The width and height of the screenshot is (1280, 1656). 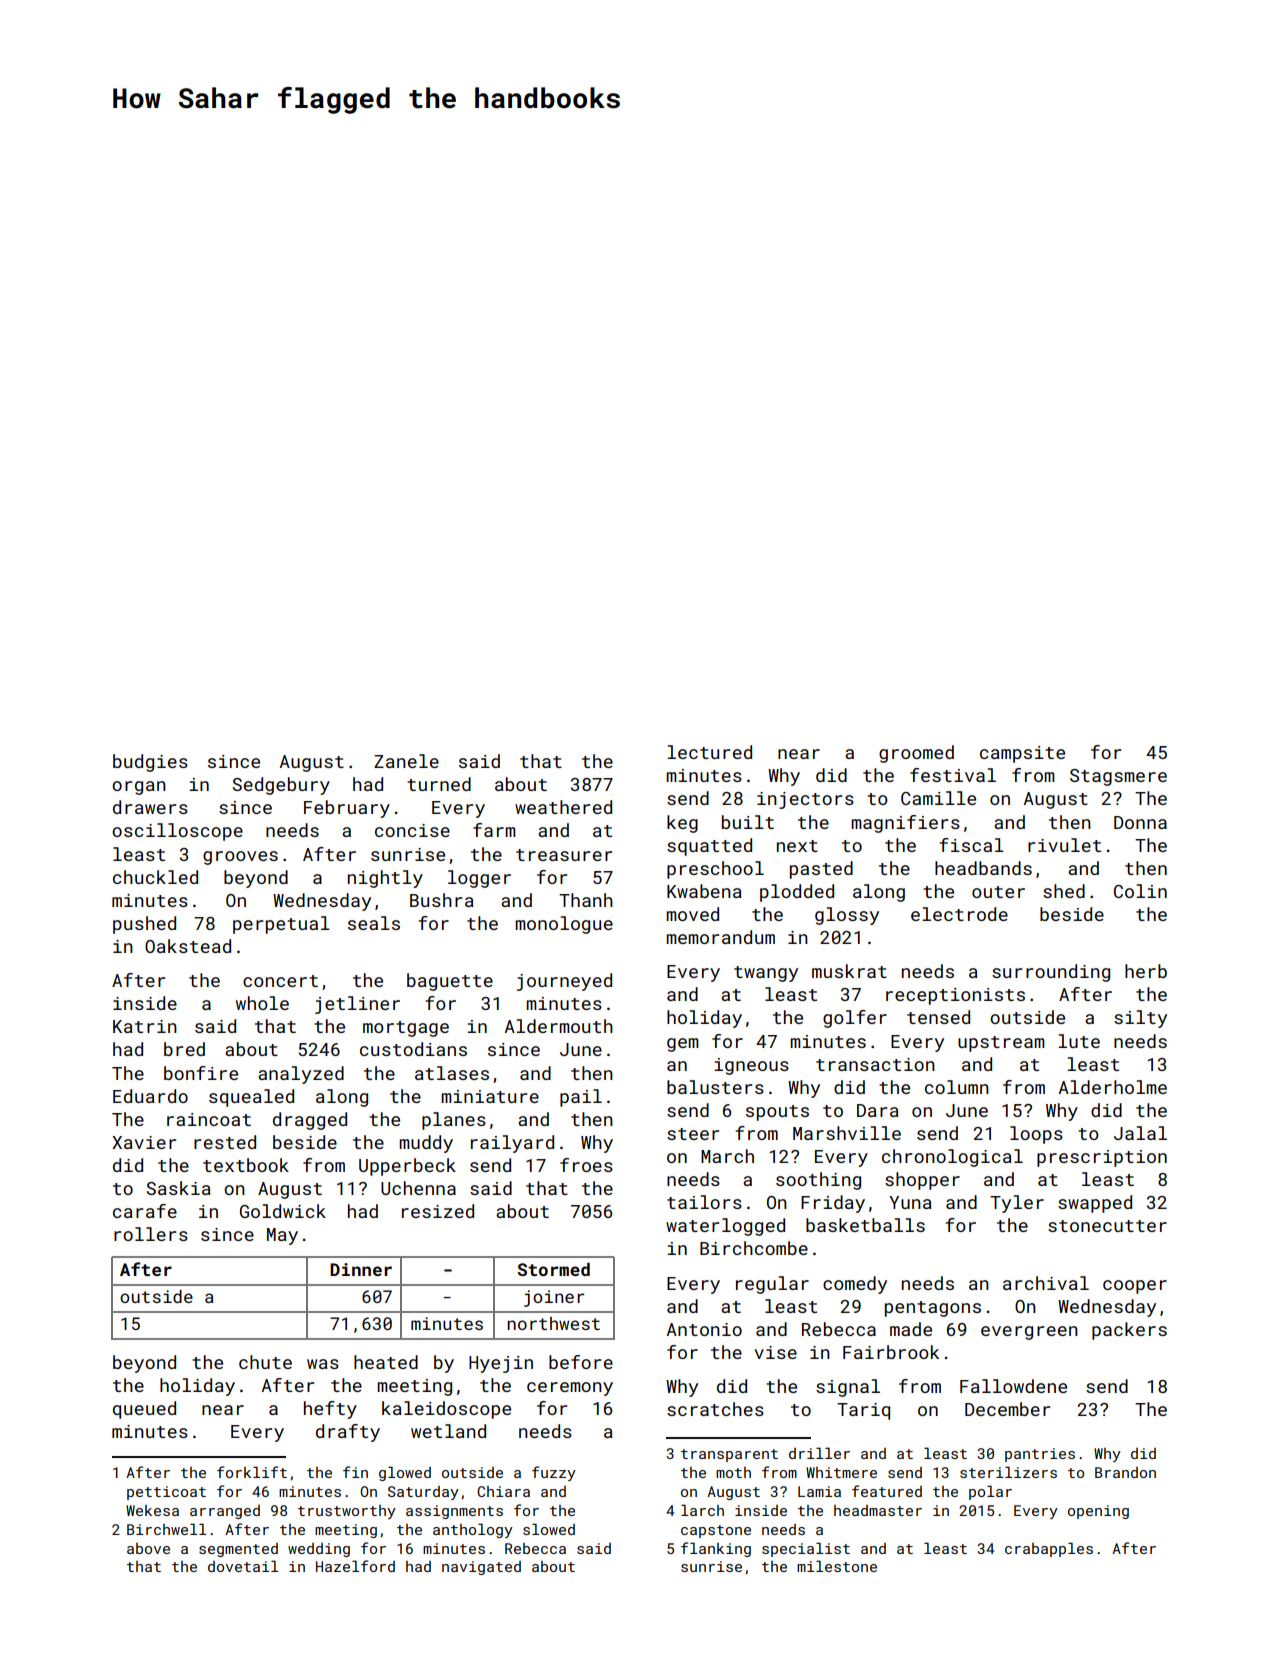 What do you see at coordinates (442, 900) in the screenshot?
I see `Bushra` at bounding box center [442, 900].
